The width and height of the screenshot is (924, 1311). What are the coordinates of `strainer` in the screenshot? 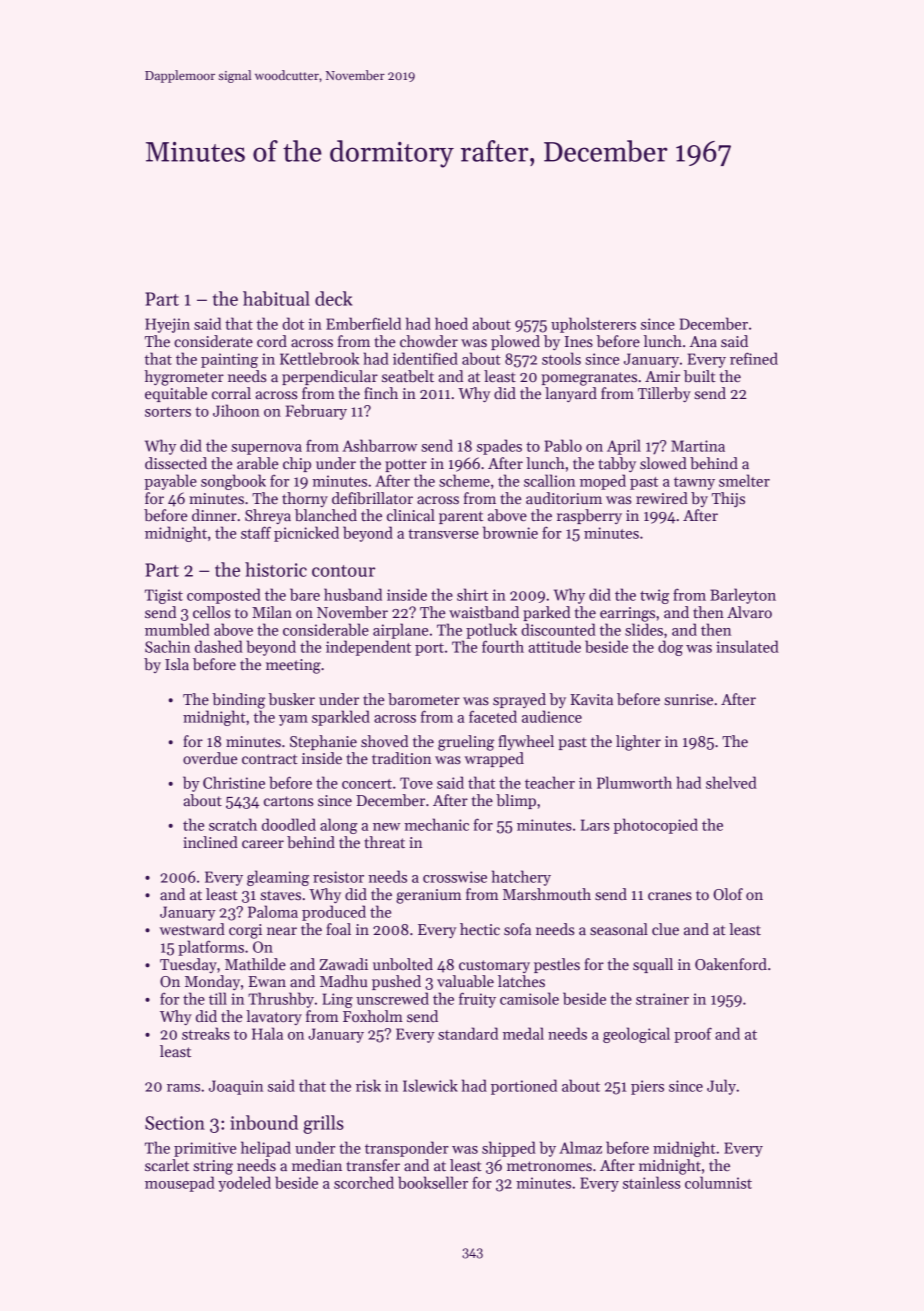 It's located at (662, 999).
